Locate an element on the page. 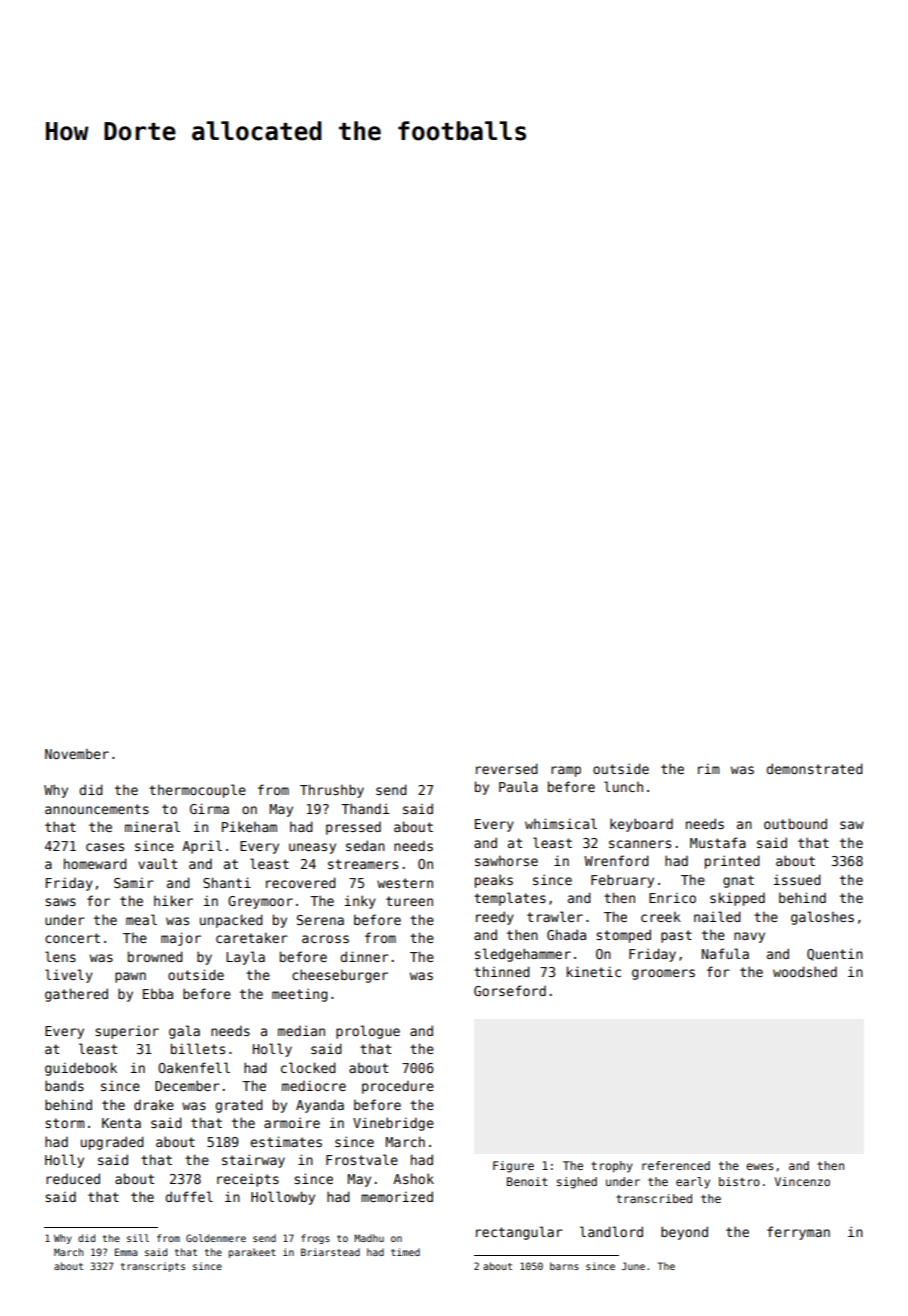  reversed is located at coordinates (507, 768).
